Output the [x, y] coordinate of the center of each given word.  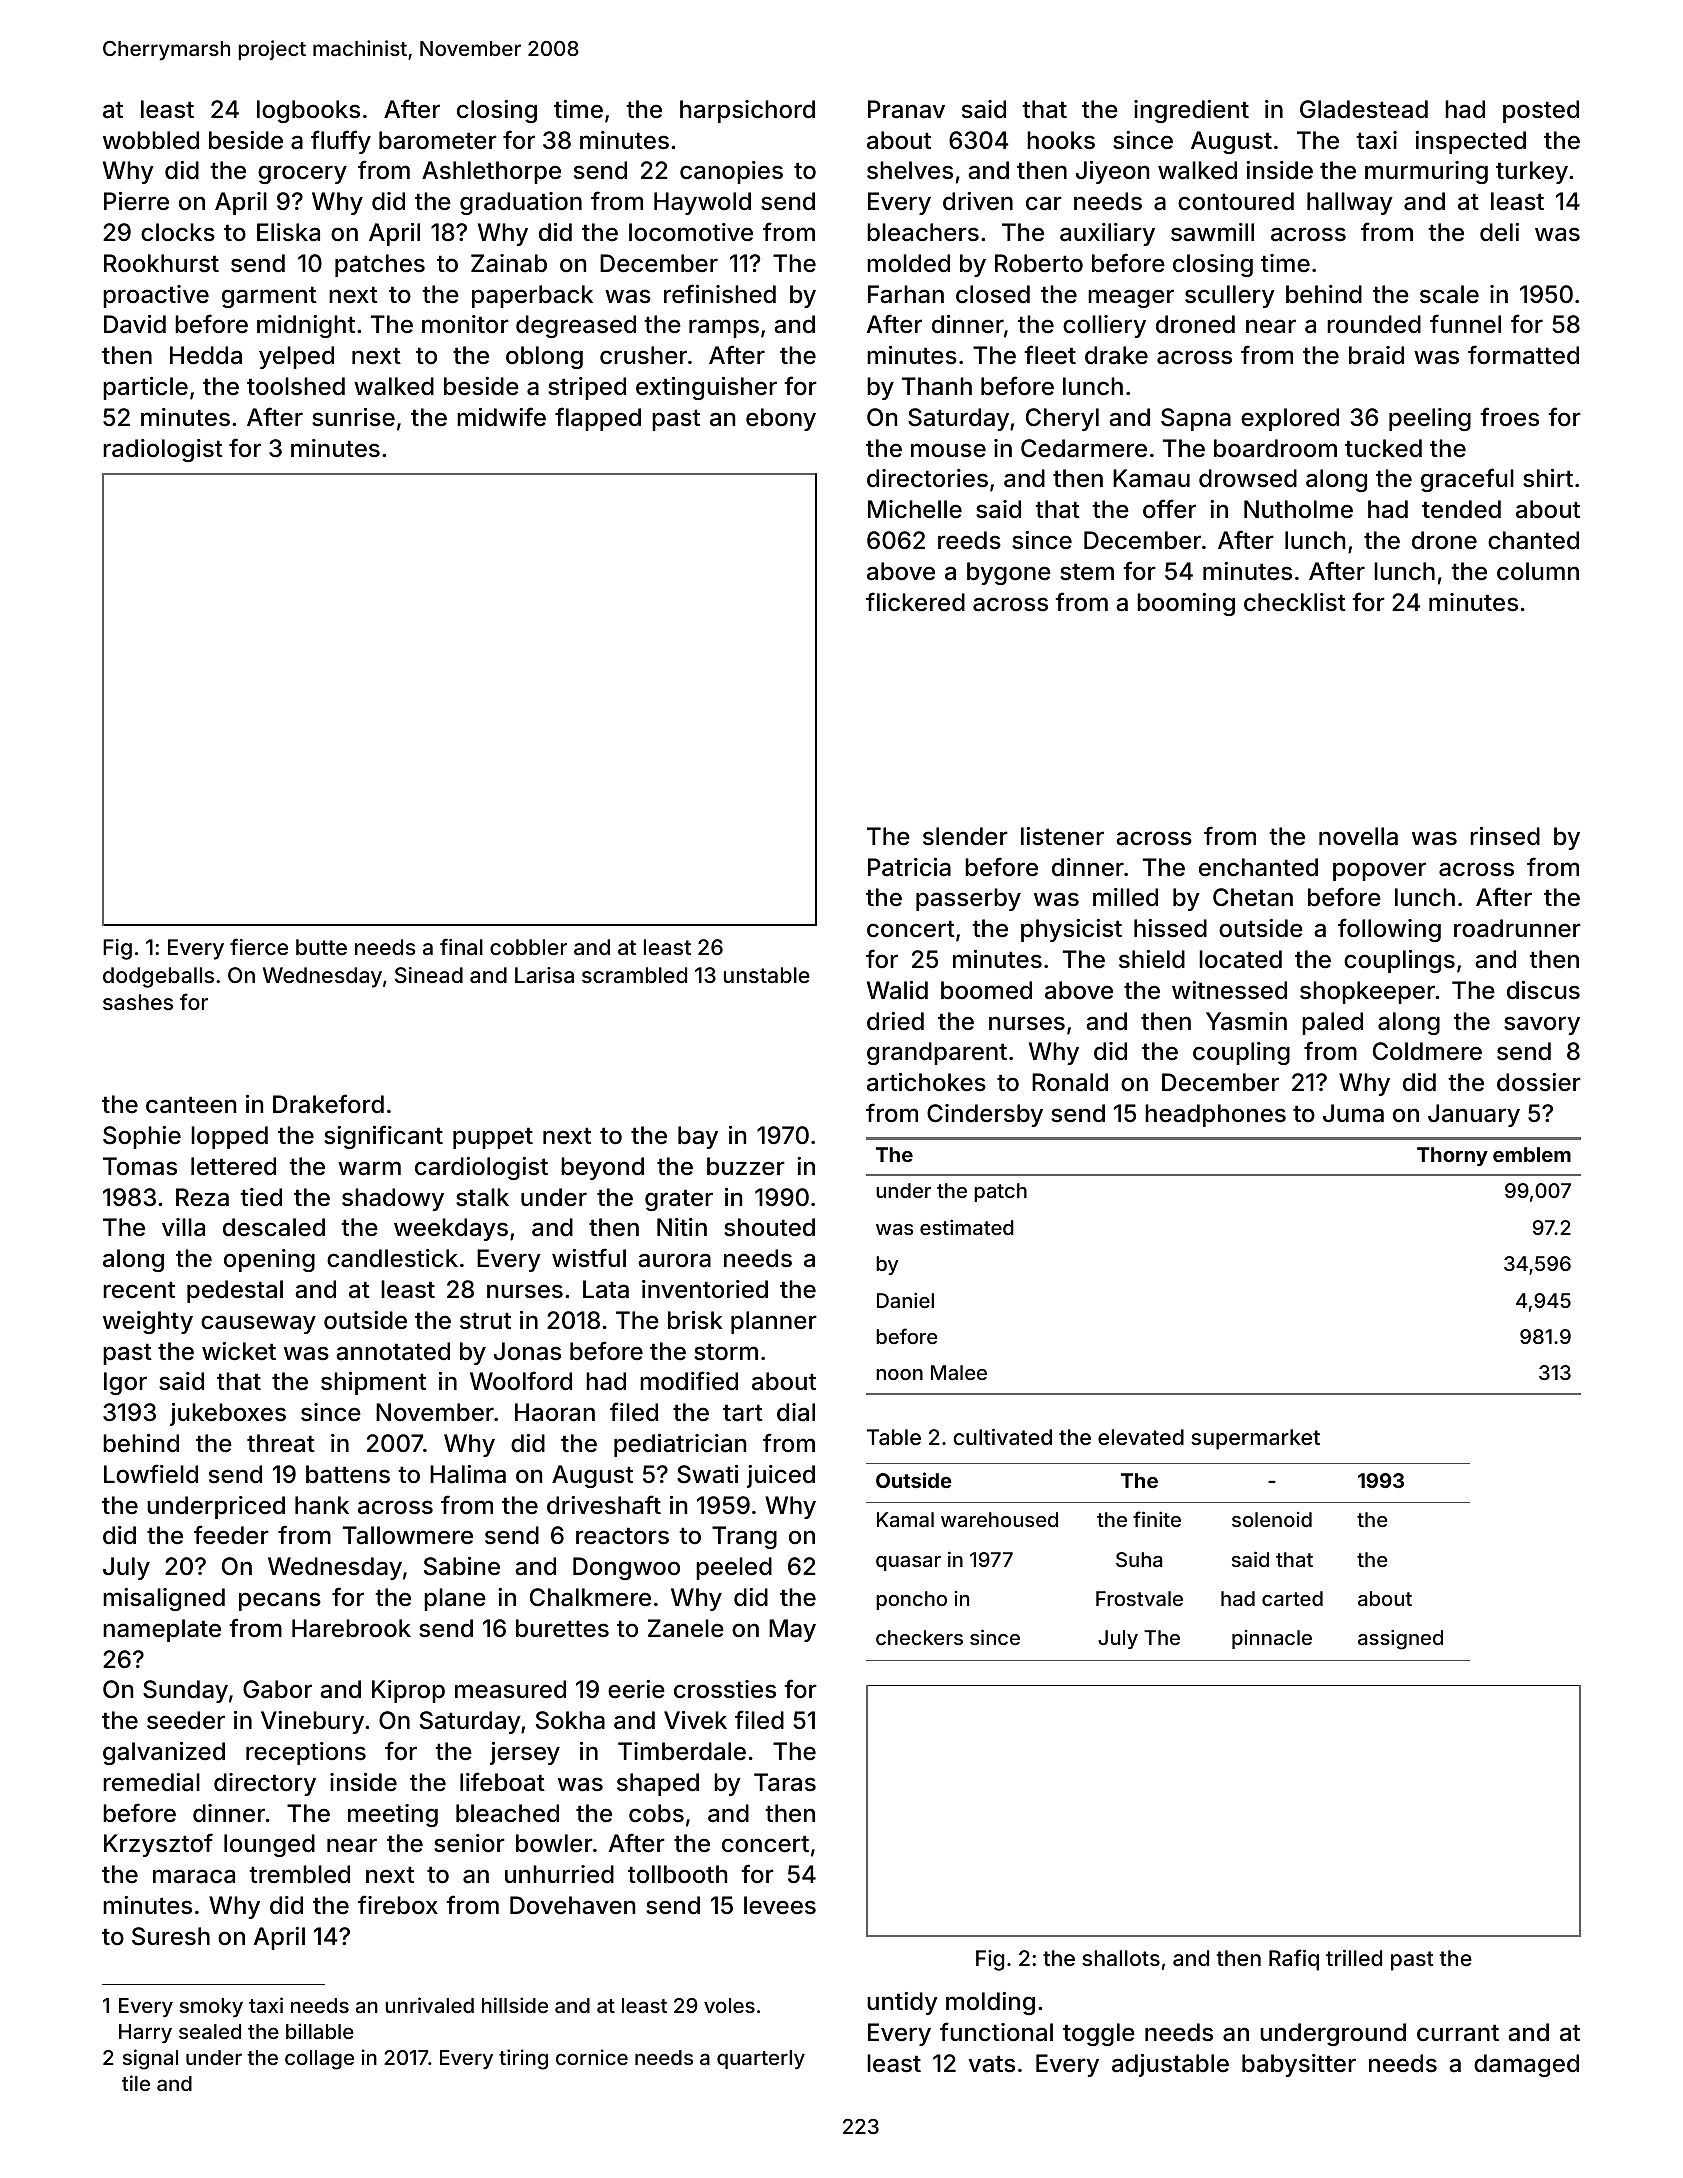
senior [469, 1843]
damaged [1526, 2065]
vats [992, 2064]
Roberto [1039, 263]
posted [1541, 111]
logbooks [308, 111]
